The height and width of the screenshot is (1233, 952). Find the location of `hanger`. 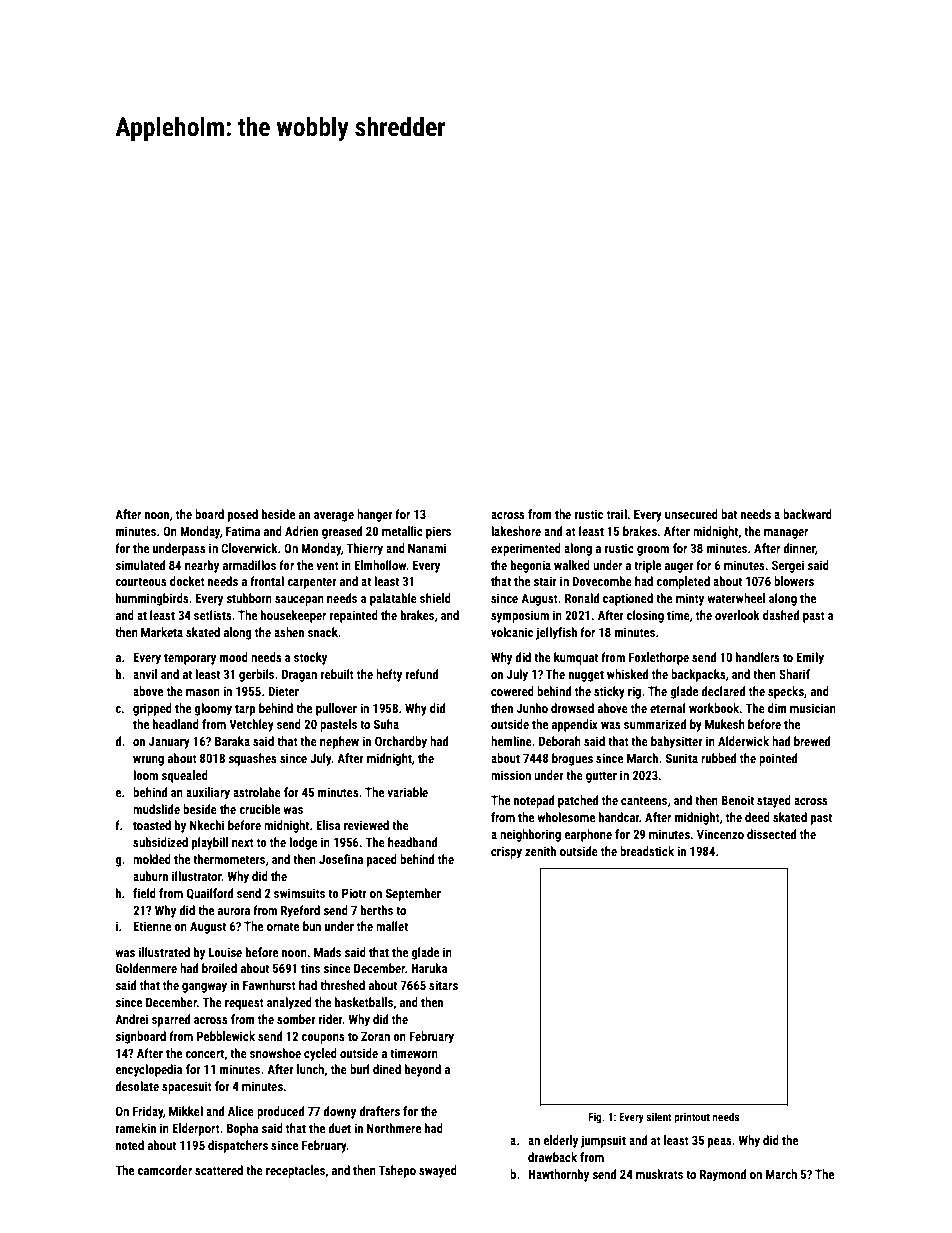

hanger is located at coordinates (375, 515).
